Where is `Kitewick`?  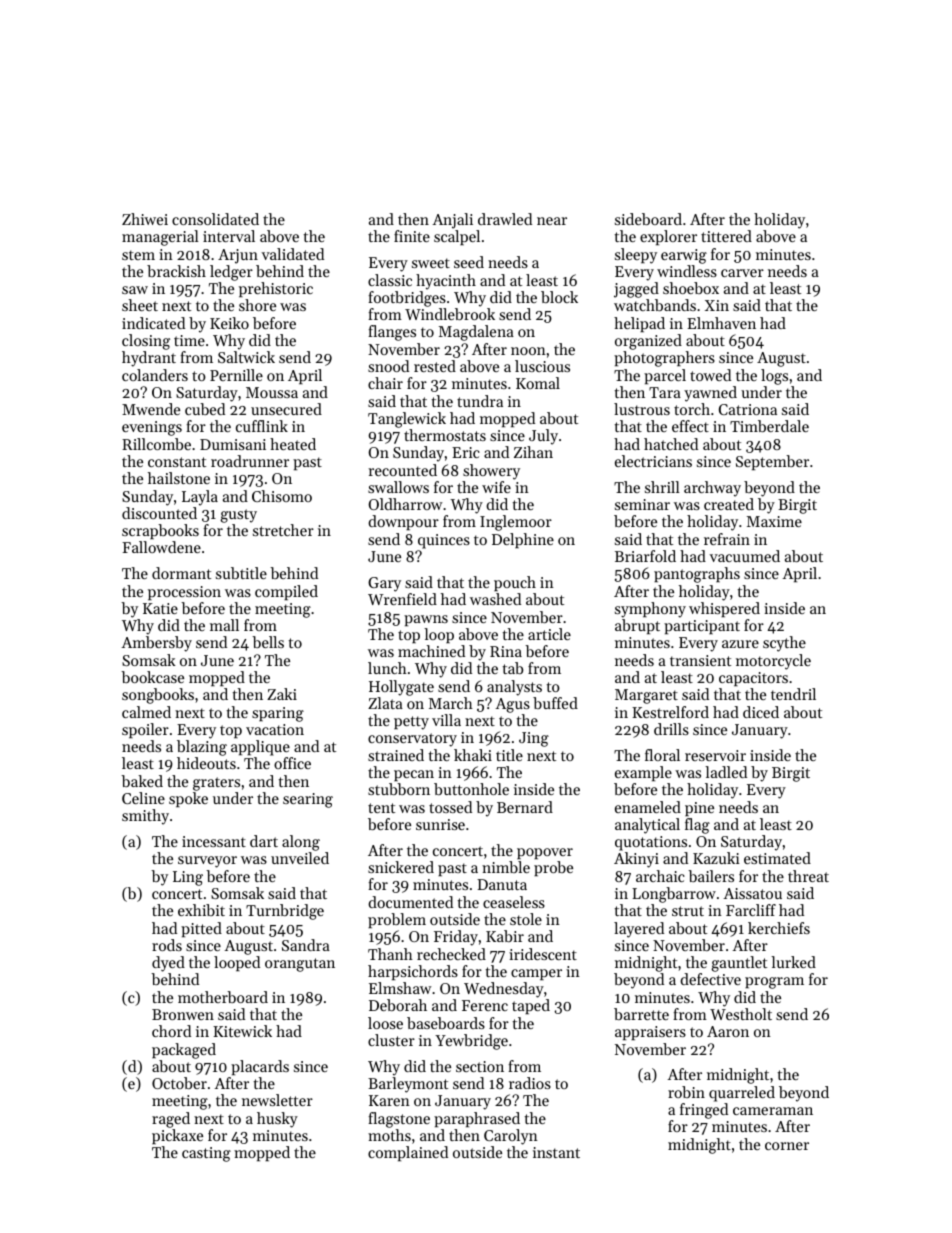
Kitewick is located at coordinates (242, 1031).
